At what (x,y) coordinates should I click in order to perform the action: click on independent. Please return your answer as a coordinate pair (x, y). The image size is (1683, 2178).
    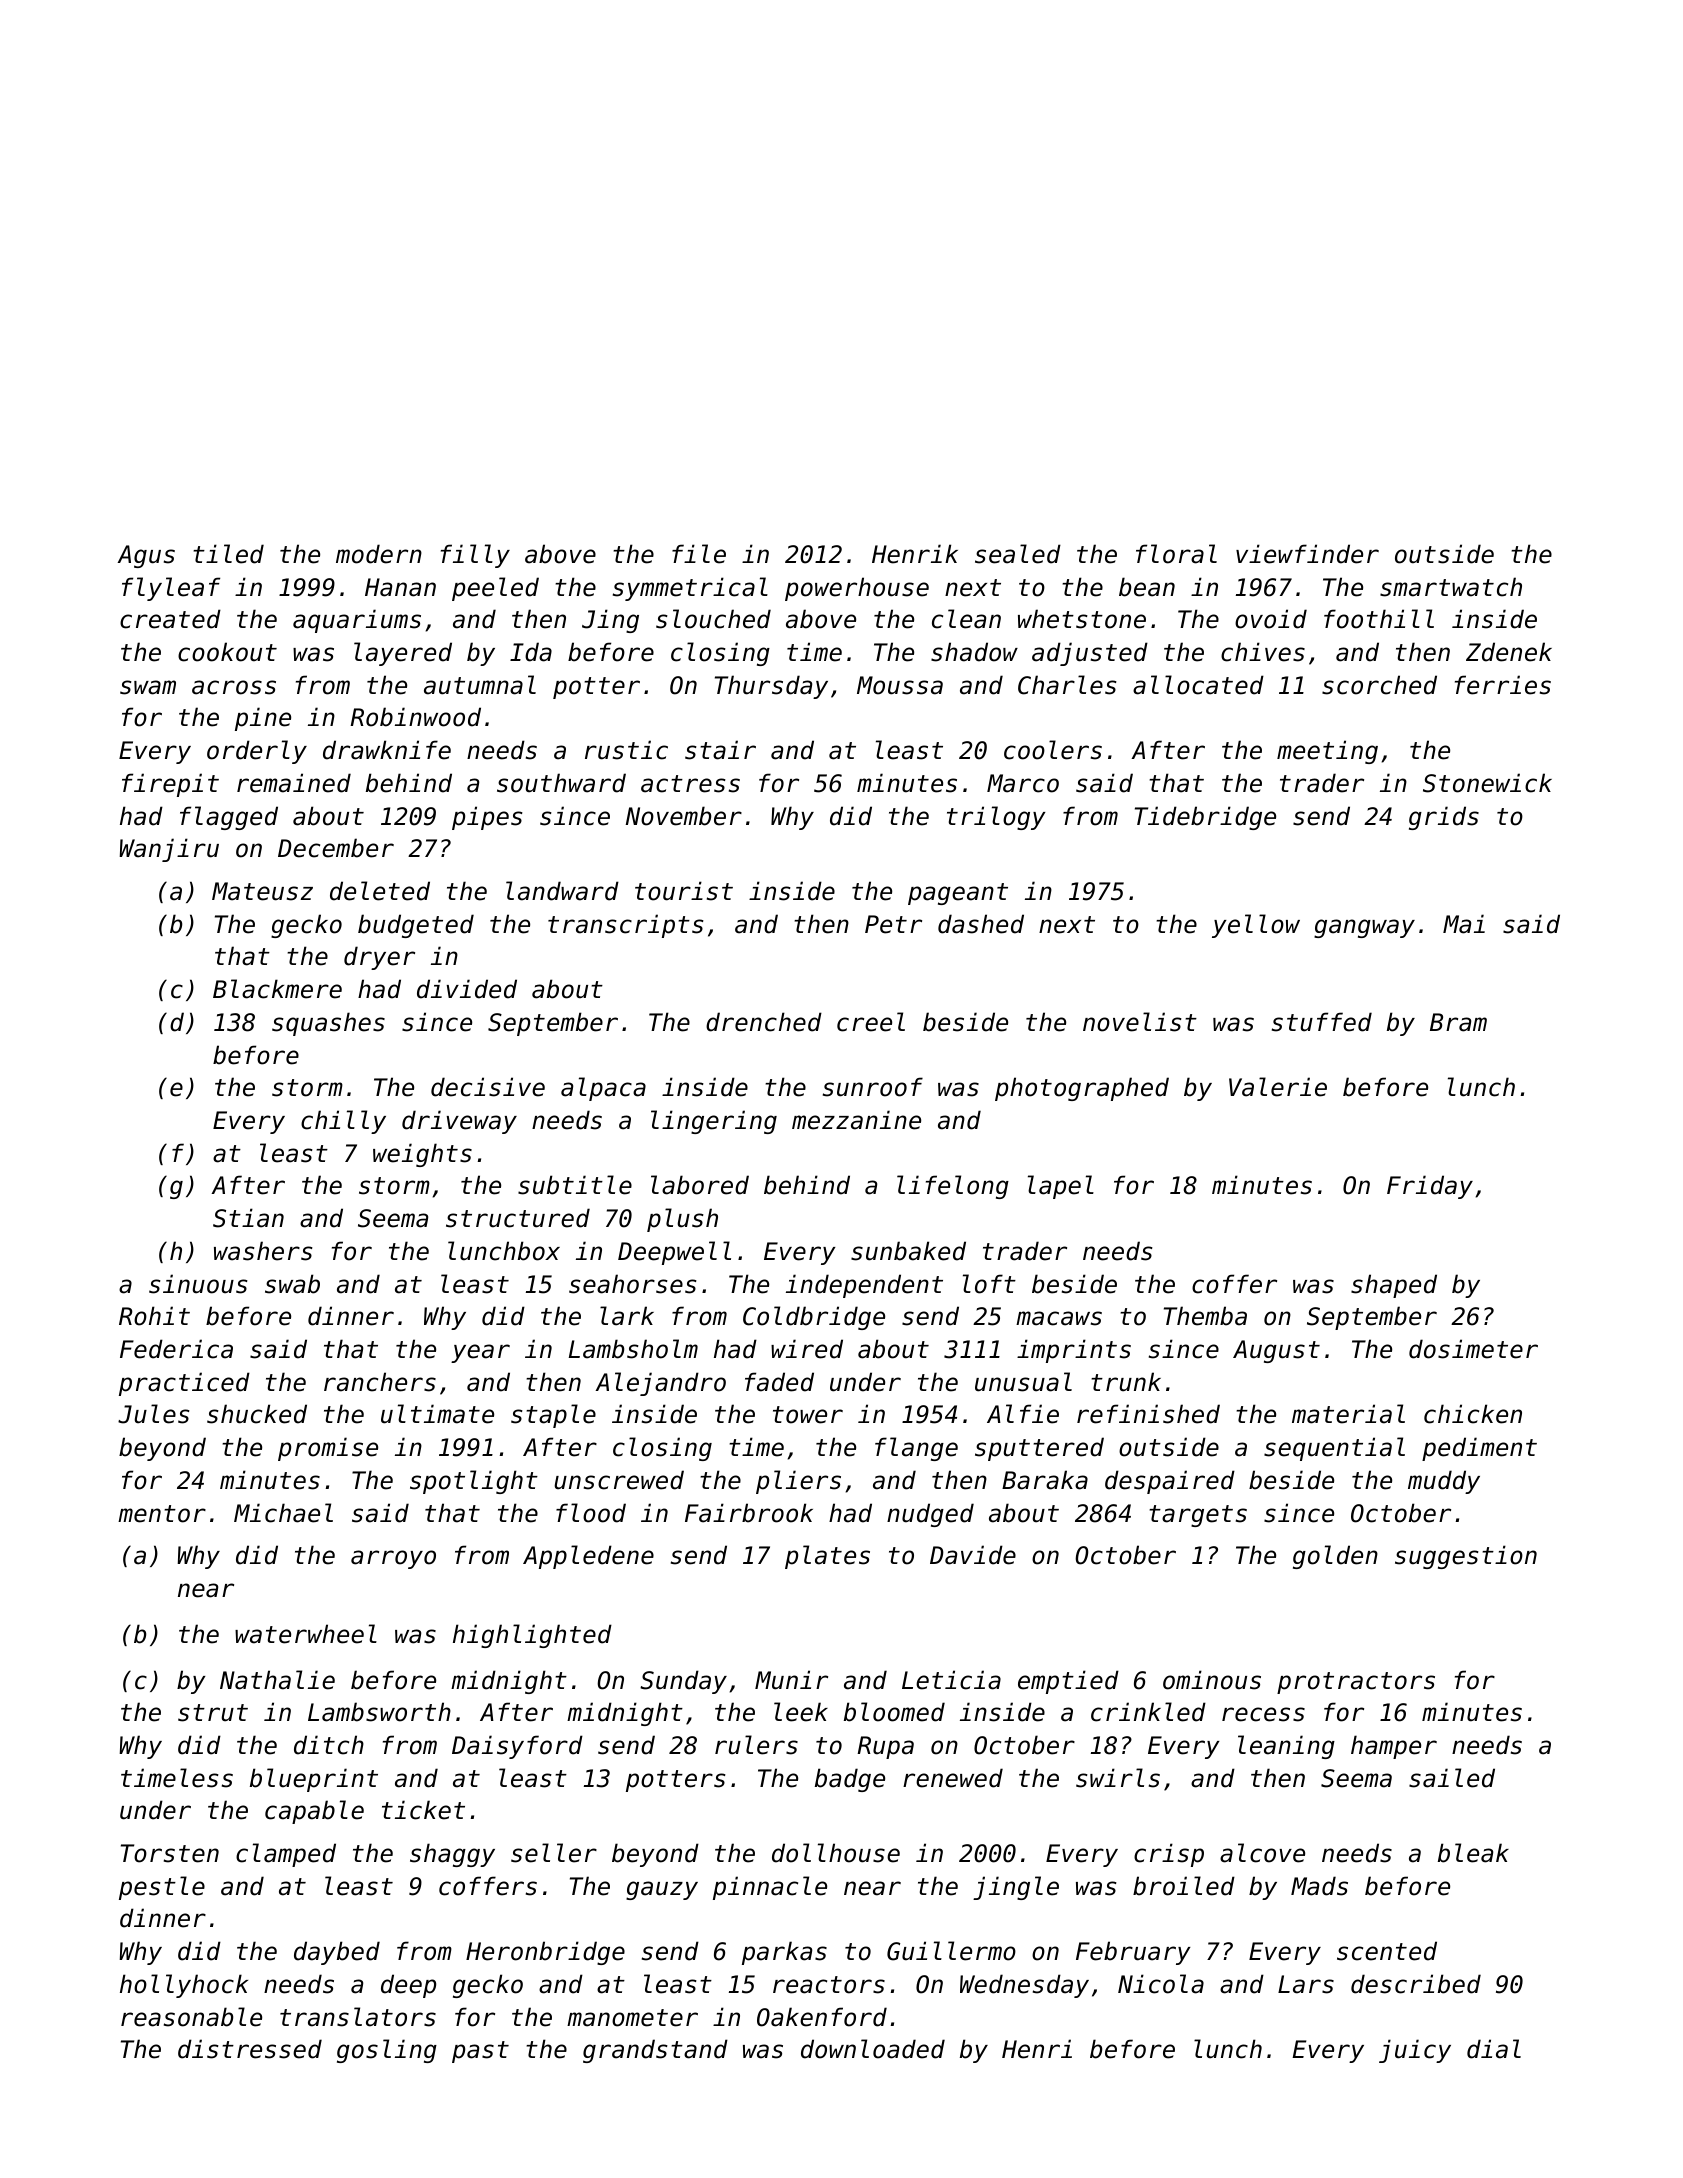
    Looking at the image, I should click on (864, 1286).
